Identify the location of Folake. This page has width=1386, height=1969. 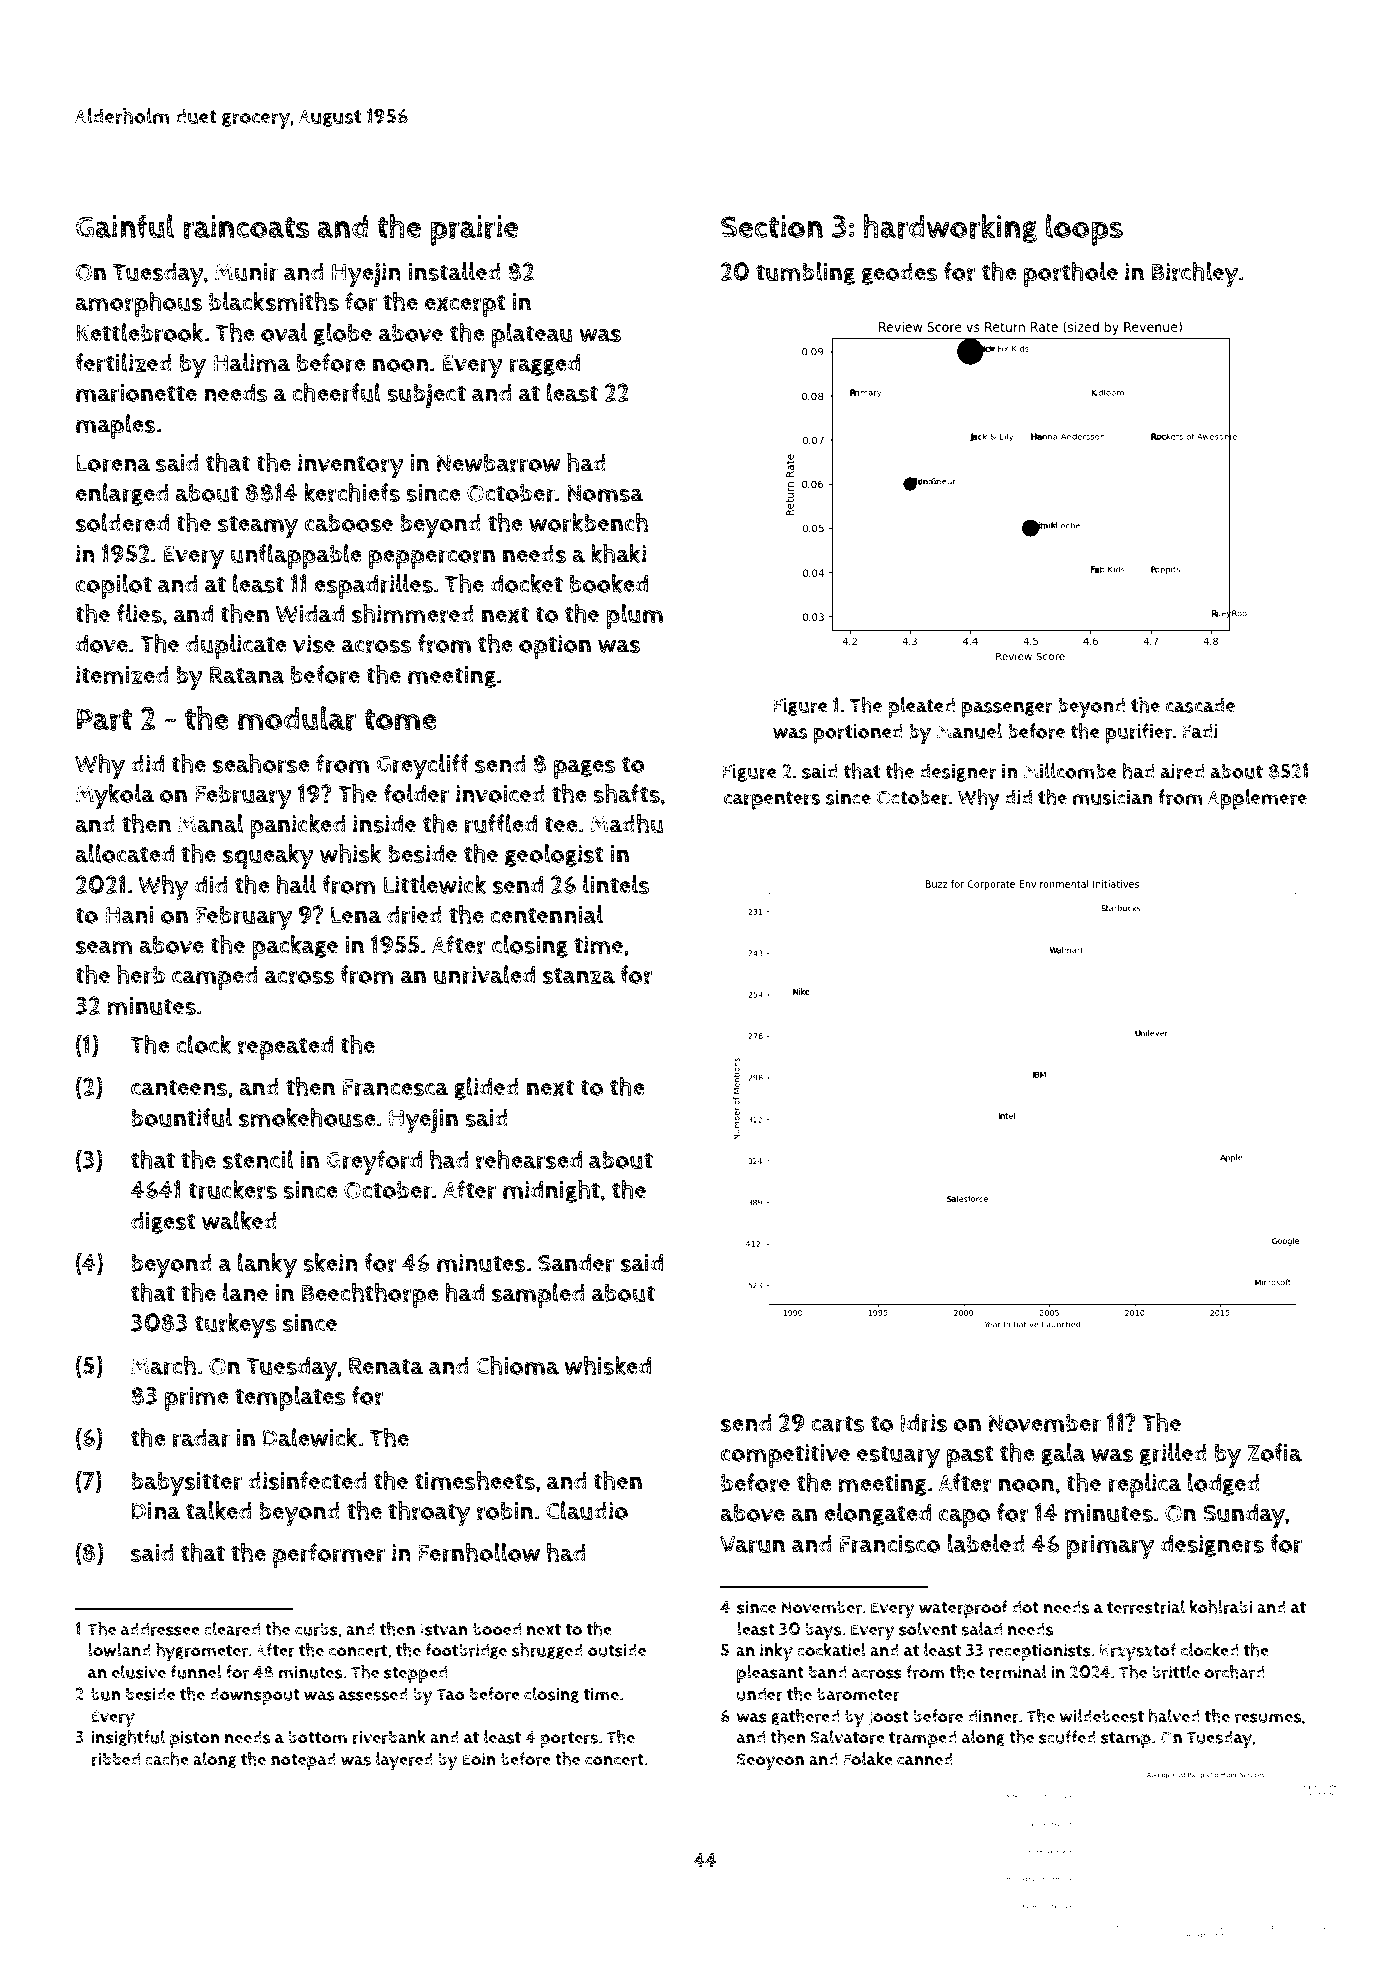
(868, 1759).
